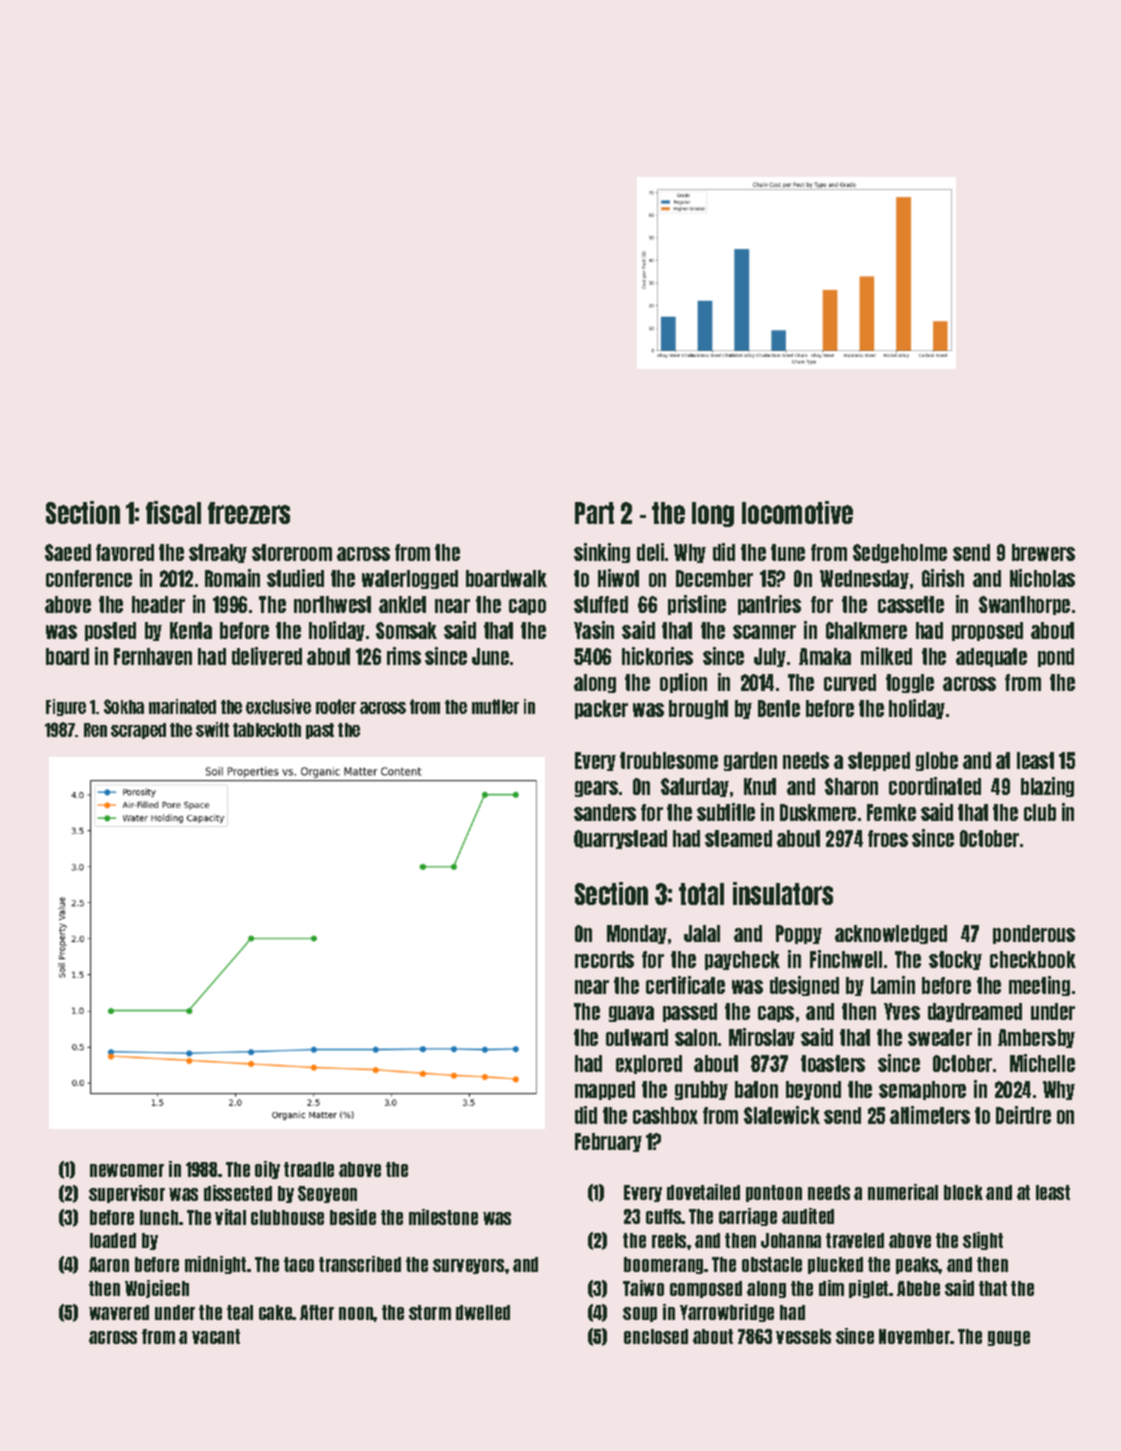  I want to click on pristine, so click(697, 605).
